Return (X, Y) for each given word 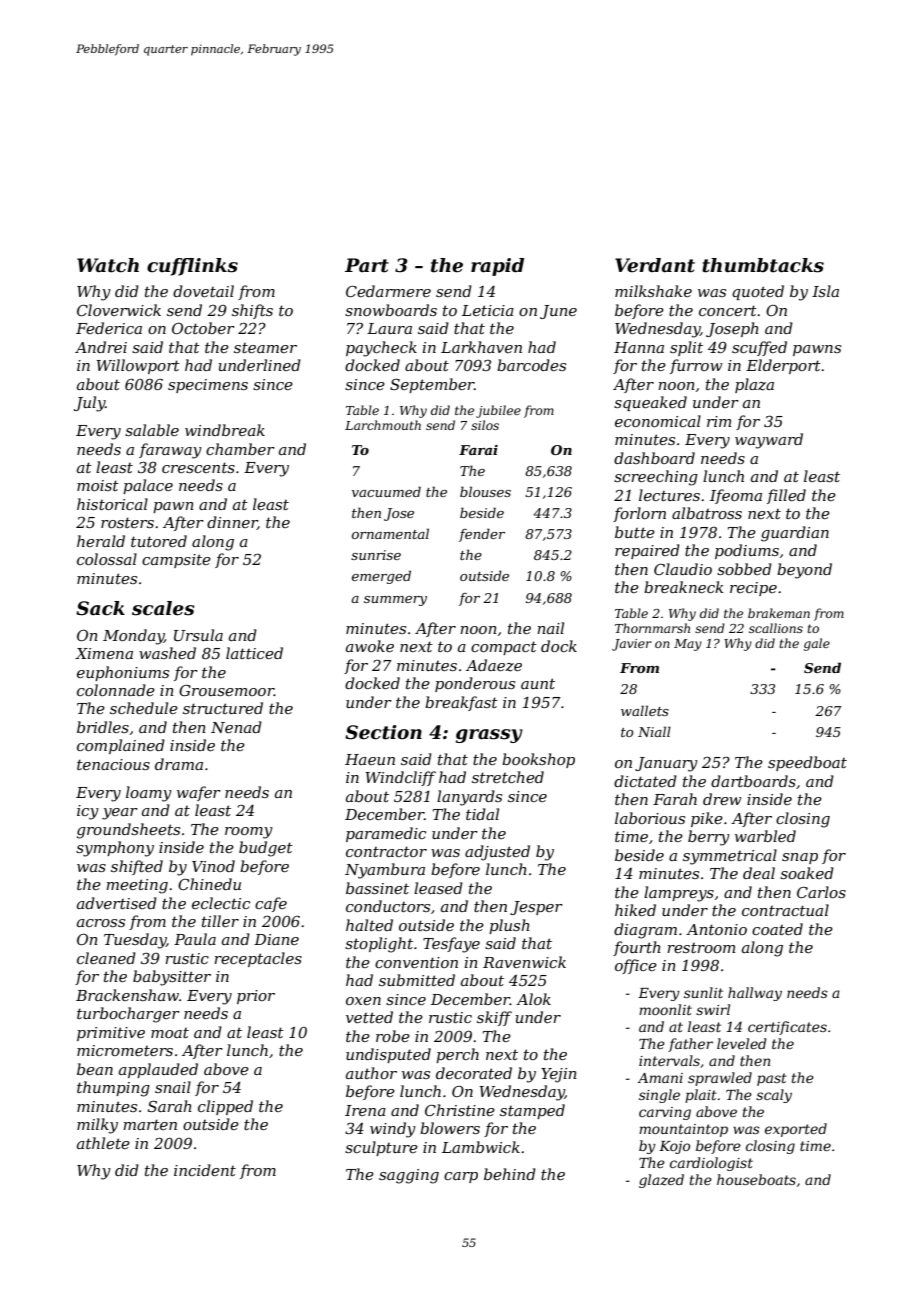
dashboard (654, 458)
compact (504, 648)
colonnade (116, 690)
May (688, 645)
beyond (804, 571)
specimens (208, 386)
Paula (195, 939)
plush (509, 926)
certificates (787, 1028)
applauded (158, 1070)
